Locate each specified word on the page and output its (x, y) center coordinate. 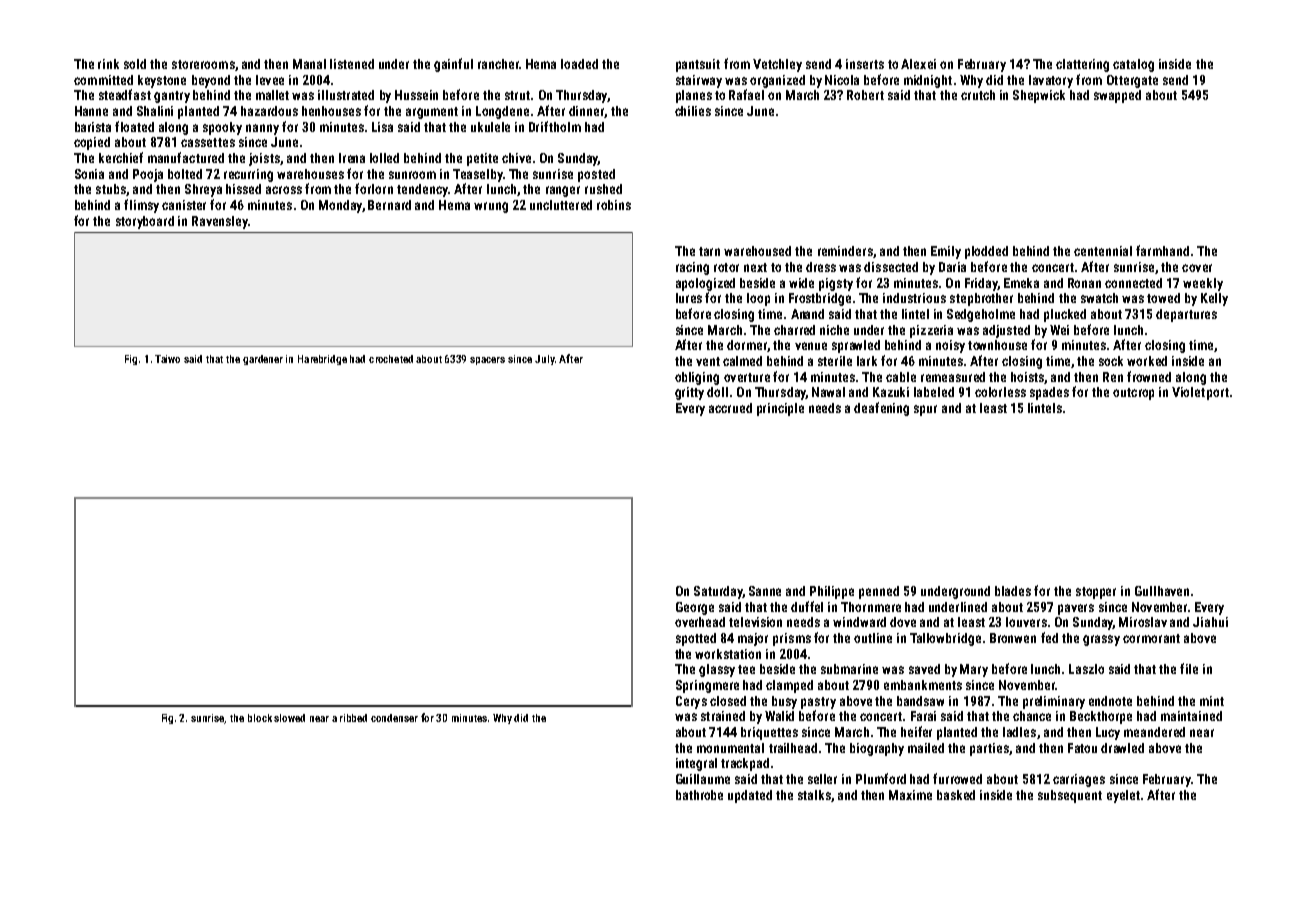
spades (1049, 393)
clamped (789, 686)
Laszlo (1086, 669)
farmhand (1162, 250)
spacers (487, 361)
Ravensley (220, 222)
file (1189, 668)
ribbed (353, 718)
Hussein (416, 95)
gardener (263, 360)
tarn (709, 251)
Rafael (746, 94)
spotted (696, 639)
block (260, 718)
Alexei (918, 64)
